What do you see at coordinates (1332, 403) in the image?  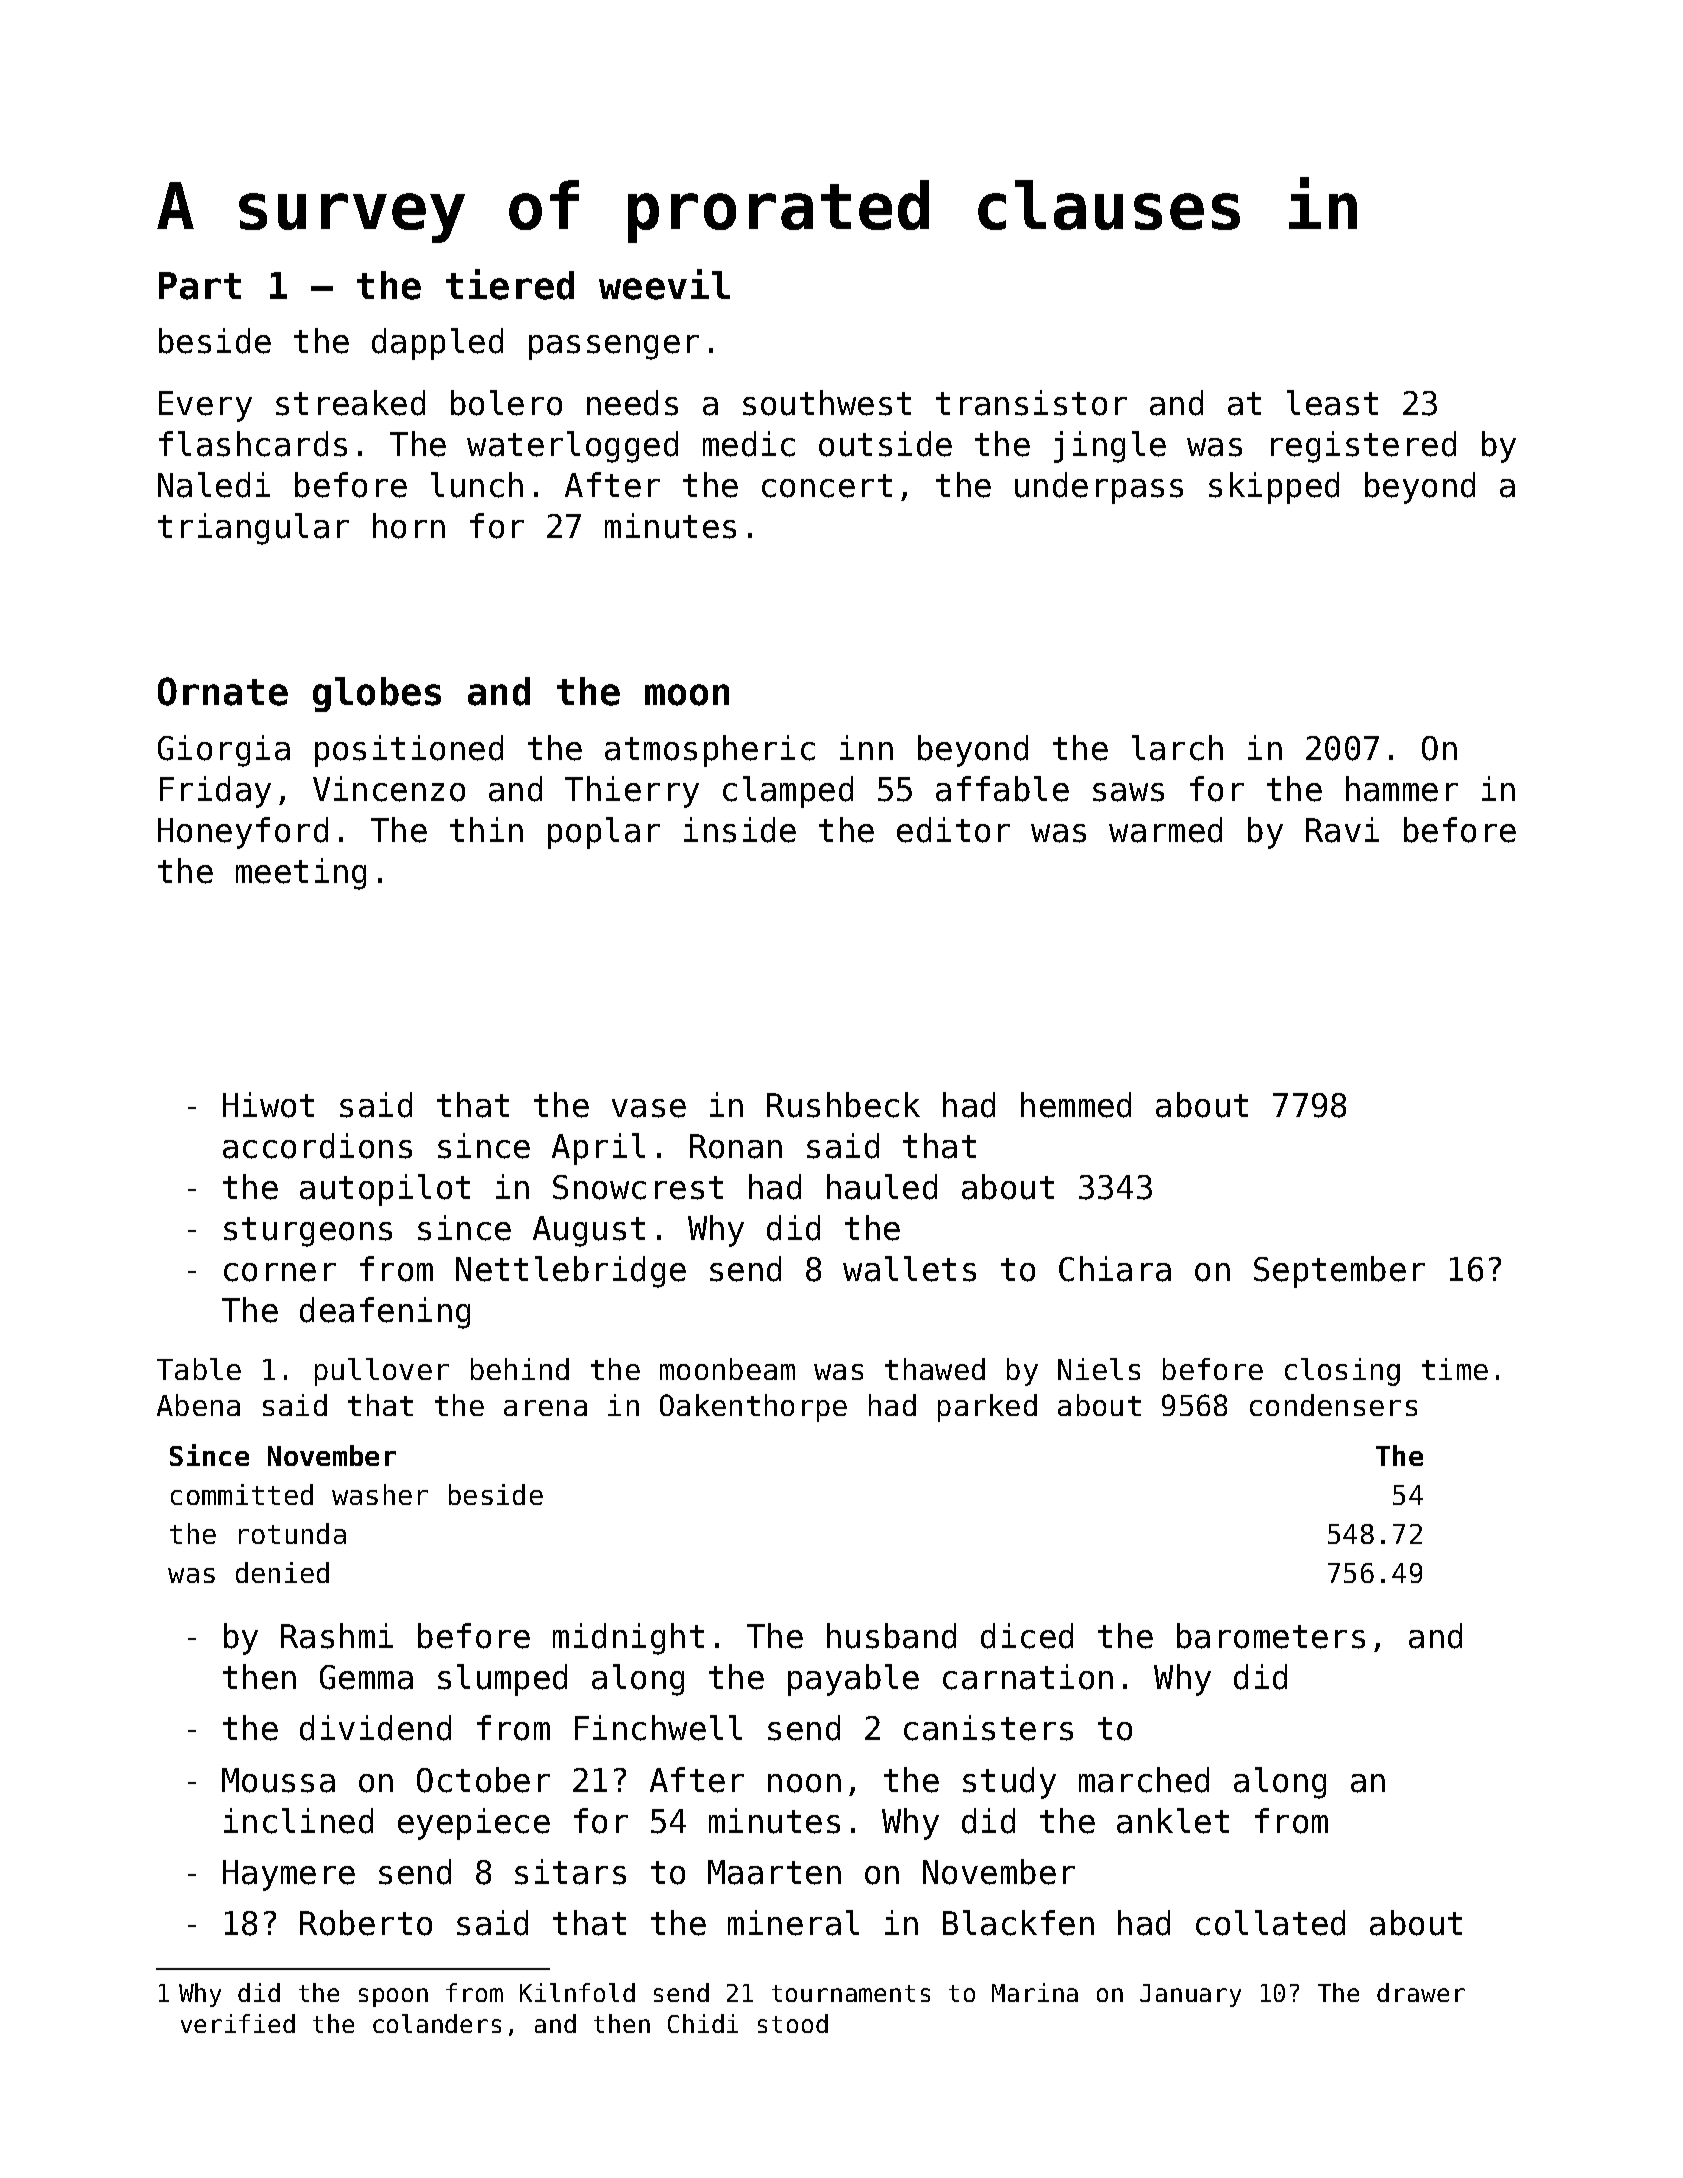 I see `least` at bounding box center [1332, 403].
